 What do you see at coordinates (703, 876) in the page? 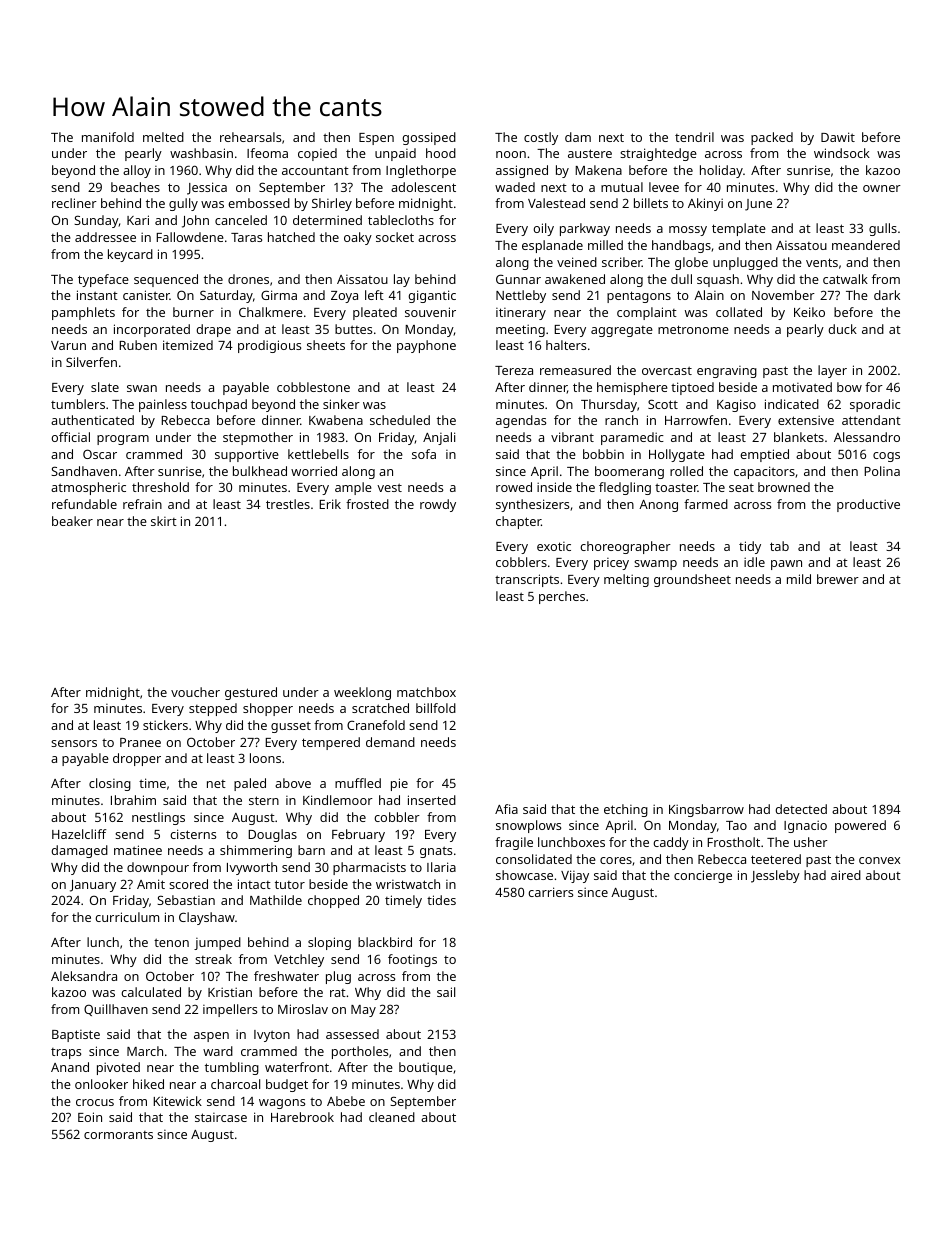
I see `concierge` at bounding box center [703, 876].
